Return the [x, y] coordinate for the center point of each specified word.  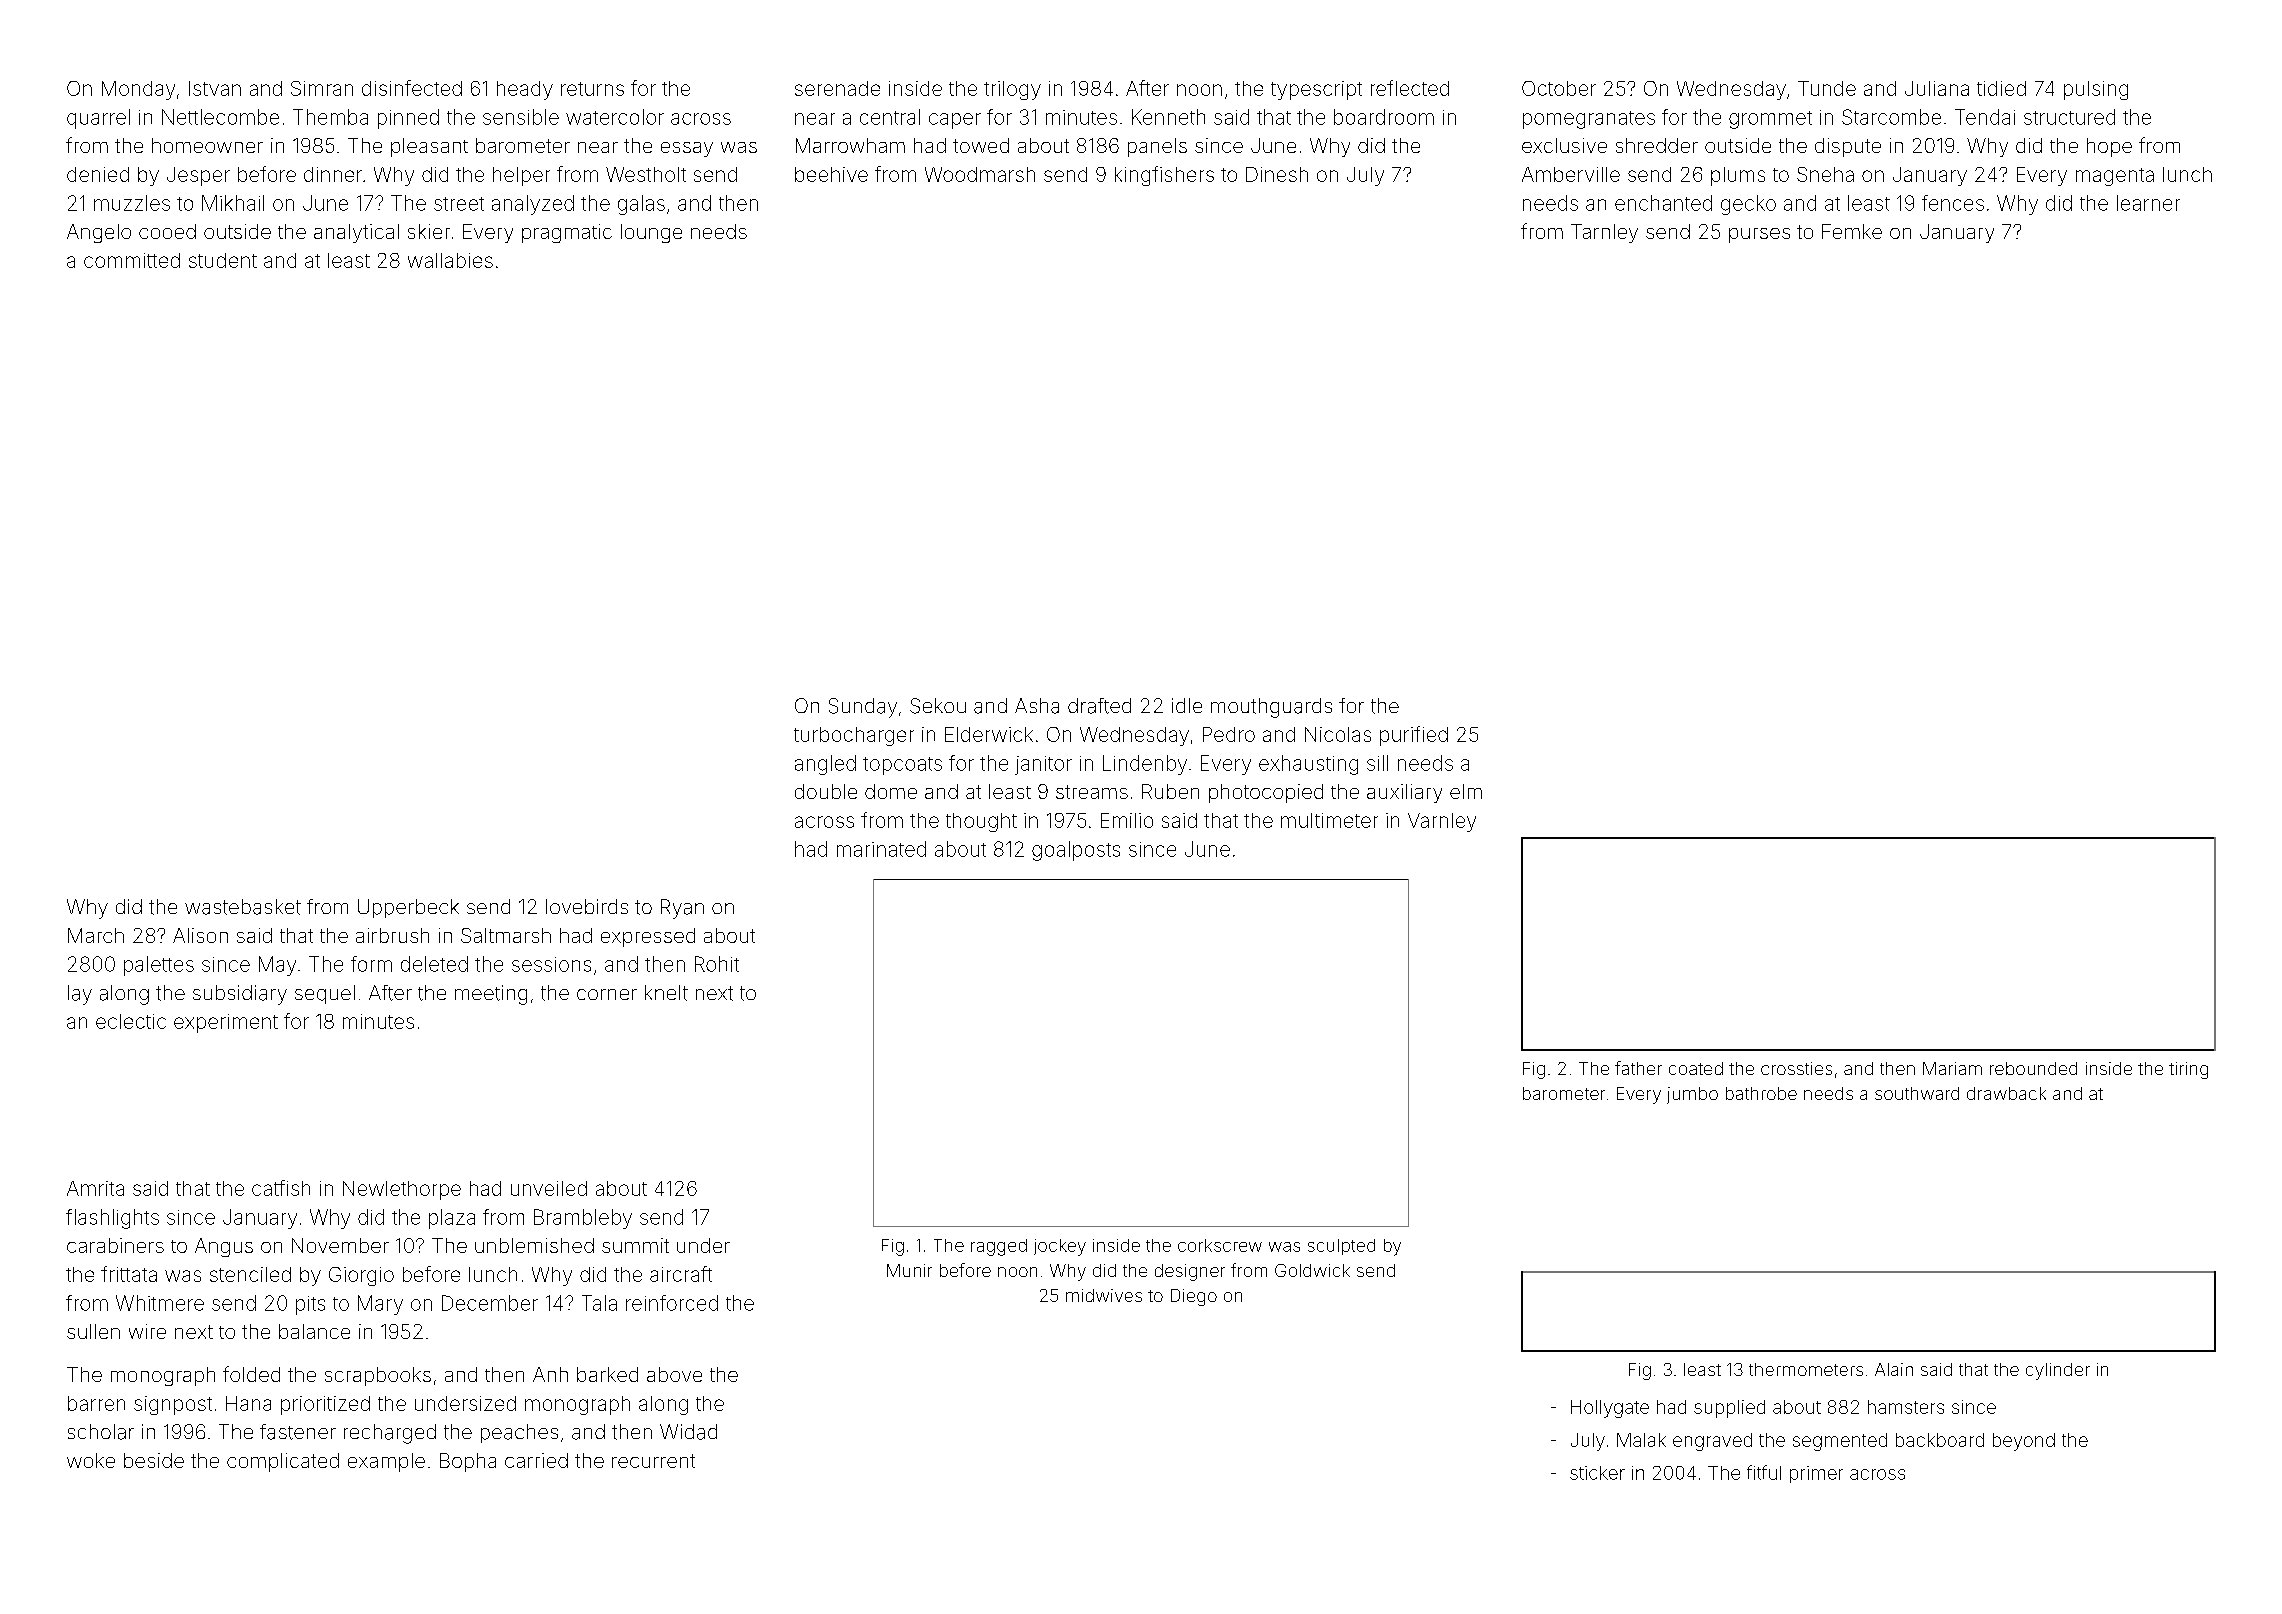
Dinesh [1277, 174]
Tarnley [1604, 233]
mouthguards [1271, 708]
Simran [322, 88]
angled [825, 765]
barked [607, 1374]
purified [1414, 736]
